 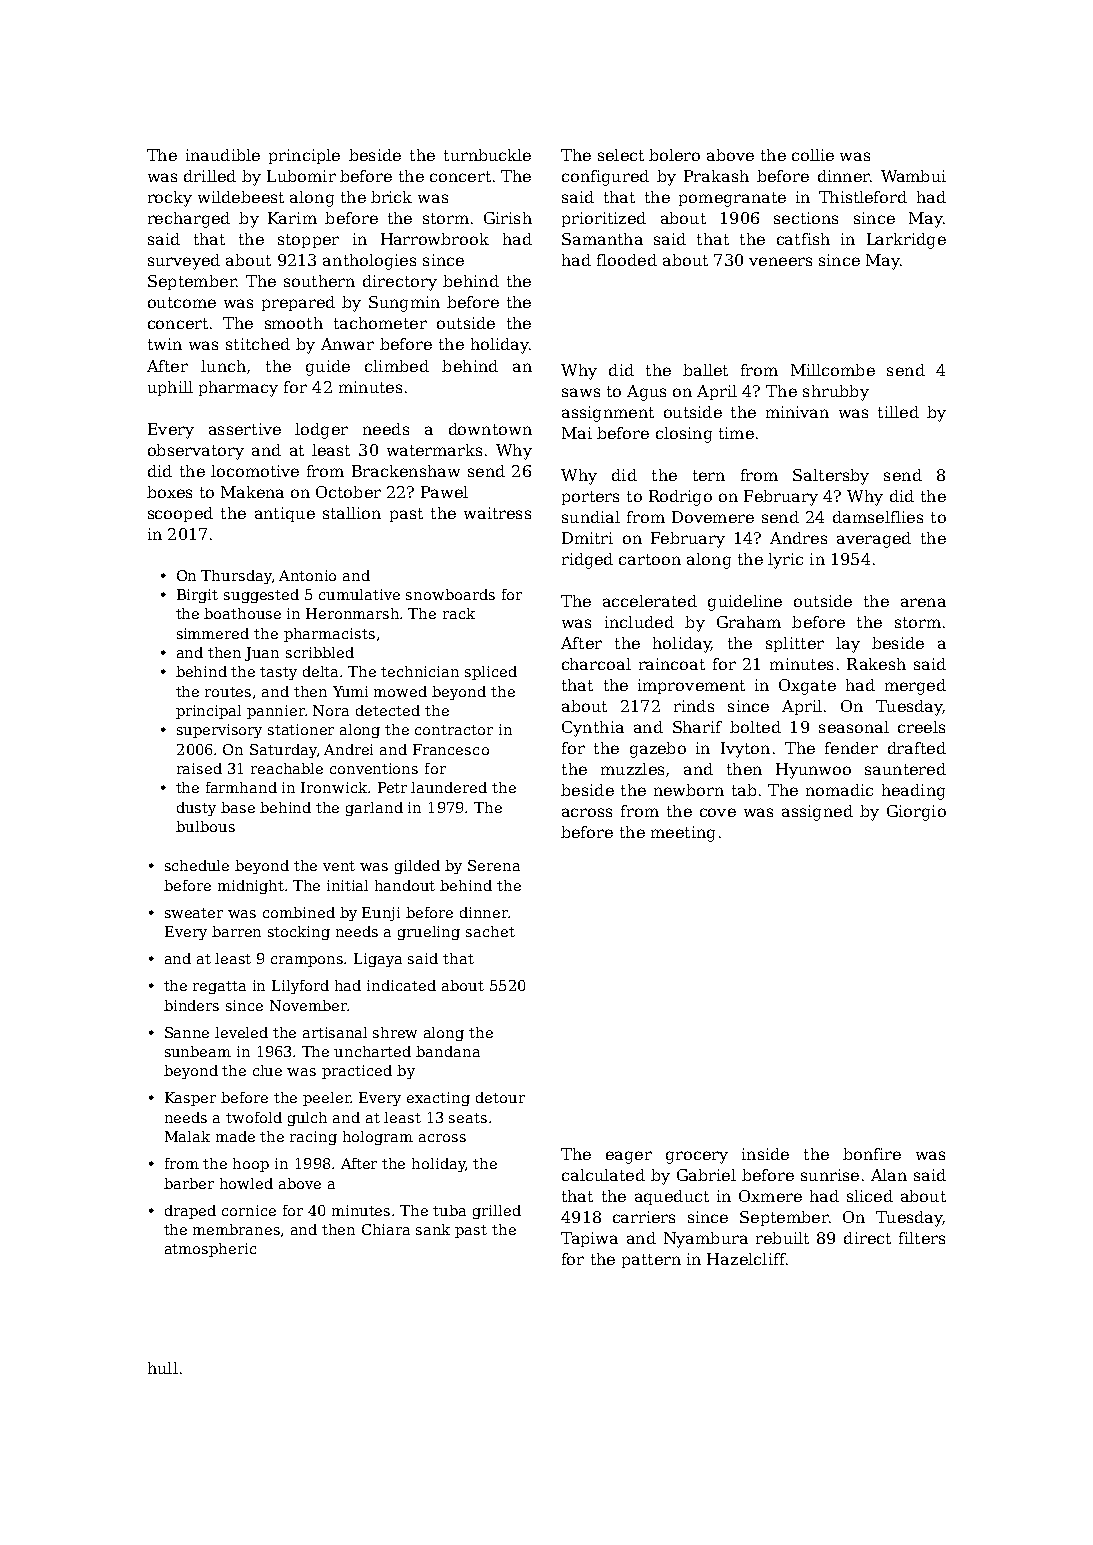 What do you see at coordinates (646, 393) in the document?
I see `Agus` at bounding box center [646, 393].
